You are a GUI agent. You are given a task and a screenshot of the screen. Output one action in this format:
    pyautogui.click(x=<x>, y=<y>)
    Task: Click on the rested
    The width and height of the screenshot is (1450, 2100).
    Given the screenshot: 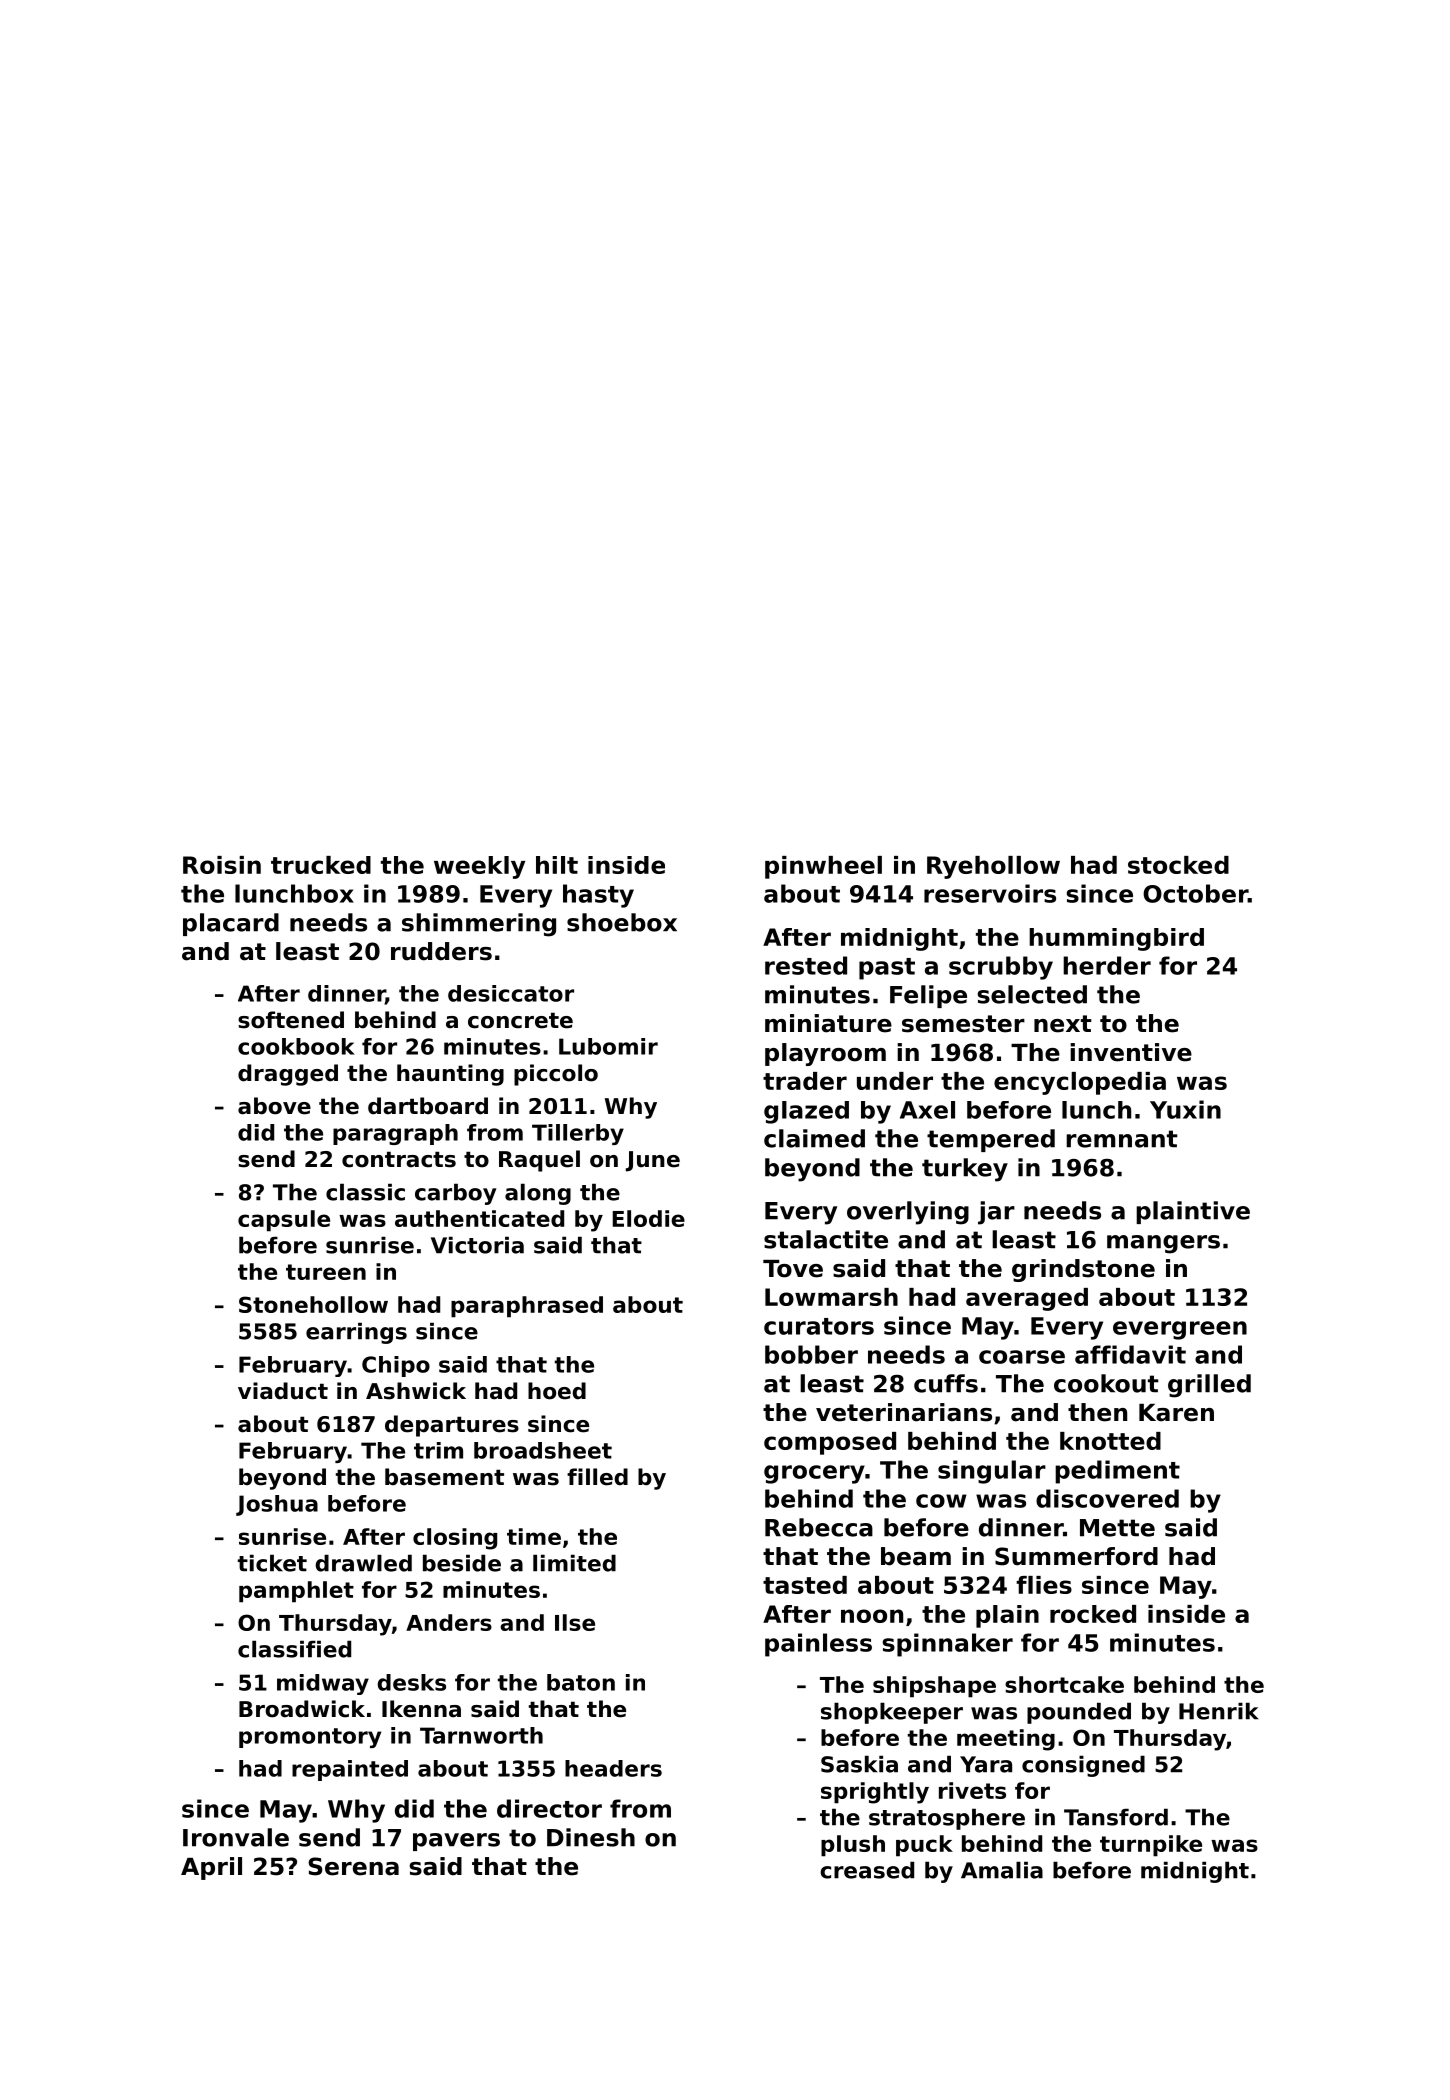 What is the action you would take?
    pyautogui.click(x=806, y=965)
